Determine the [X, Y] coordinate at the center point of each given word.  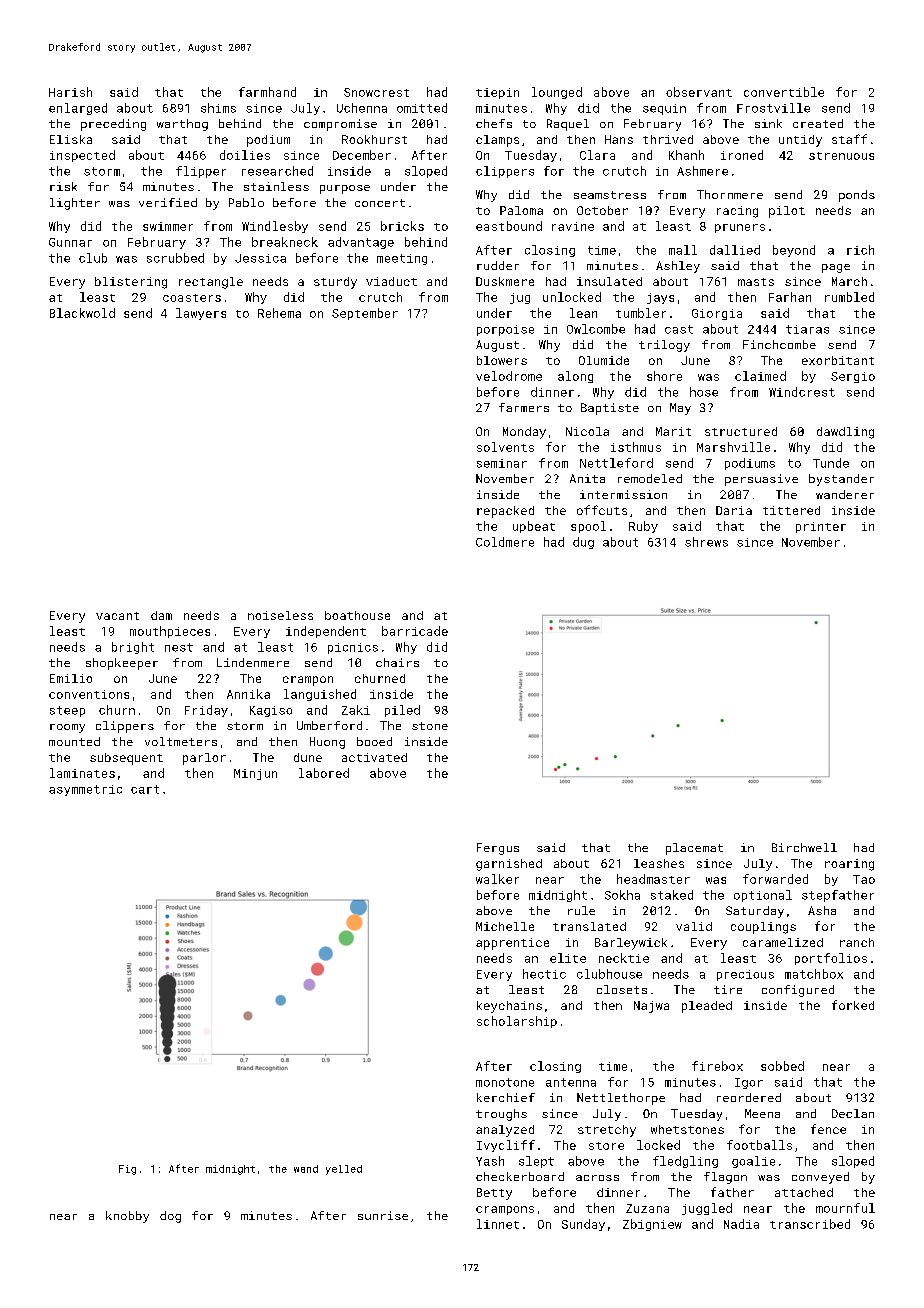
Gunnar [70, 242]
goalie [753, 1162]
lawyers [201, 314]
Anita [587, 478]
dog [170, 1217]
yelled [344, 1170]
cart [145, 789]
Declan [853, 1113]
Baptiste [610, 409]
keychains [509, 1007]
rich [860, 250]
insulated [609, 281]
